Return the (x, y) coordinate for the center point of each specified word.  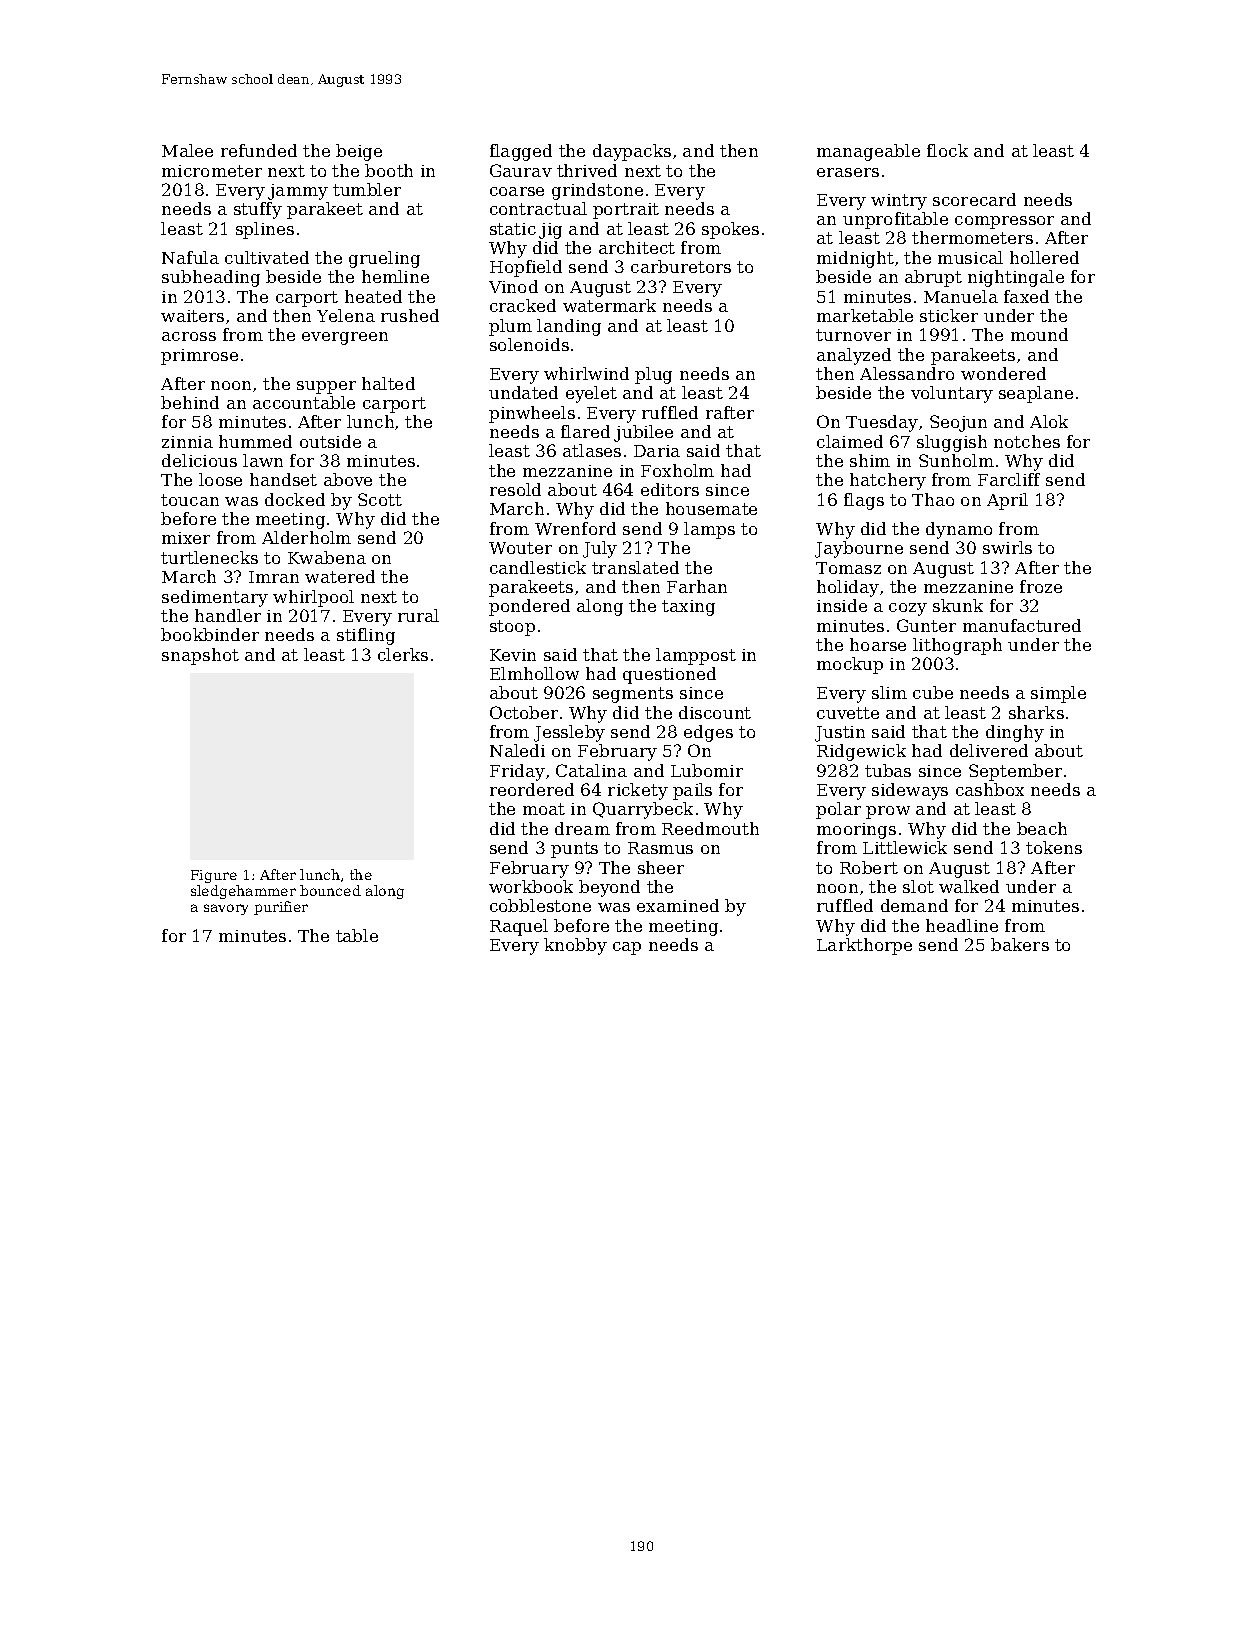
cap (627, 948)
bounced (330, 890)
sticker (949, 315)
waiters (192, 316)
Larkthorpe (864, 946)
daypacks (632, 152)
